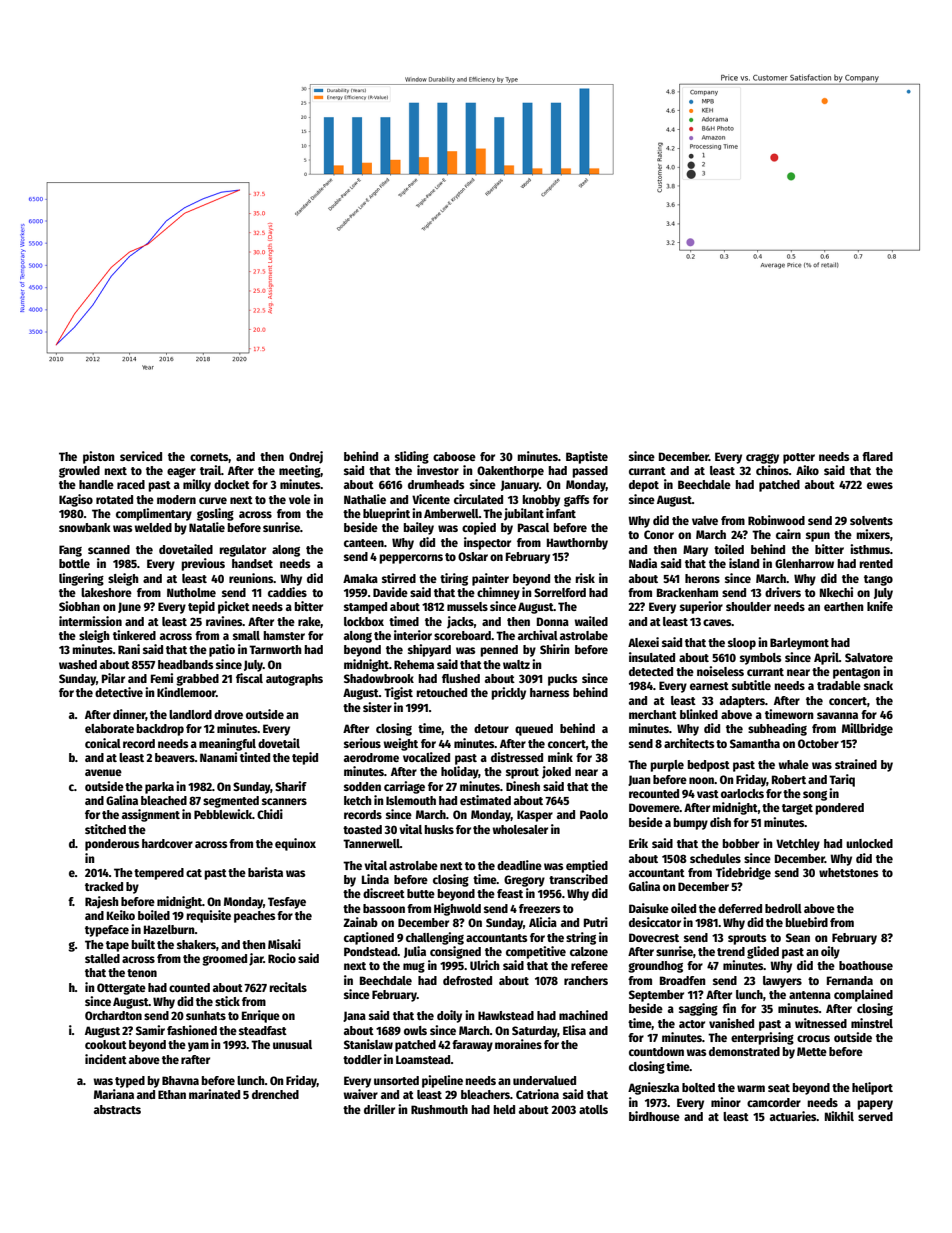 The image size is (952, 1233). I want to click on piston, so click(99, 457).
